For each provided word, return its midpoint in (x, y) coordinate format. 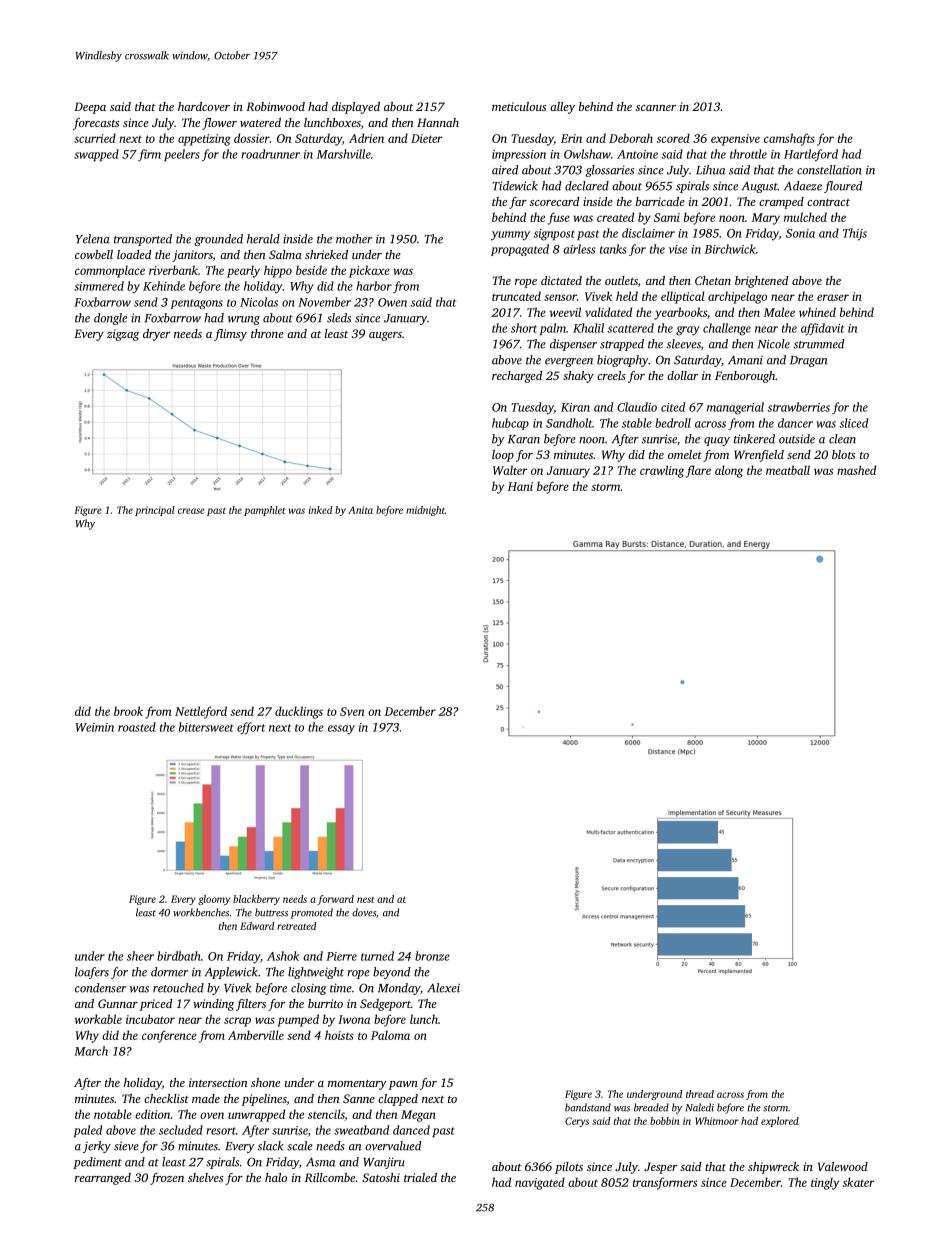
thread (700, 1094)
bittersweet (206, 727)
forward (335, 900)
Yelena (93, 239)
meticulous (519, 106)
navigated (540, 1183)
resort (221, 1131)
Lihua (710, 170)
